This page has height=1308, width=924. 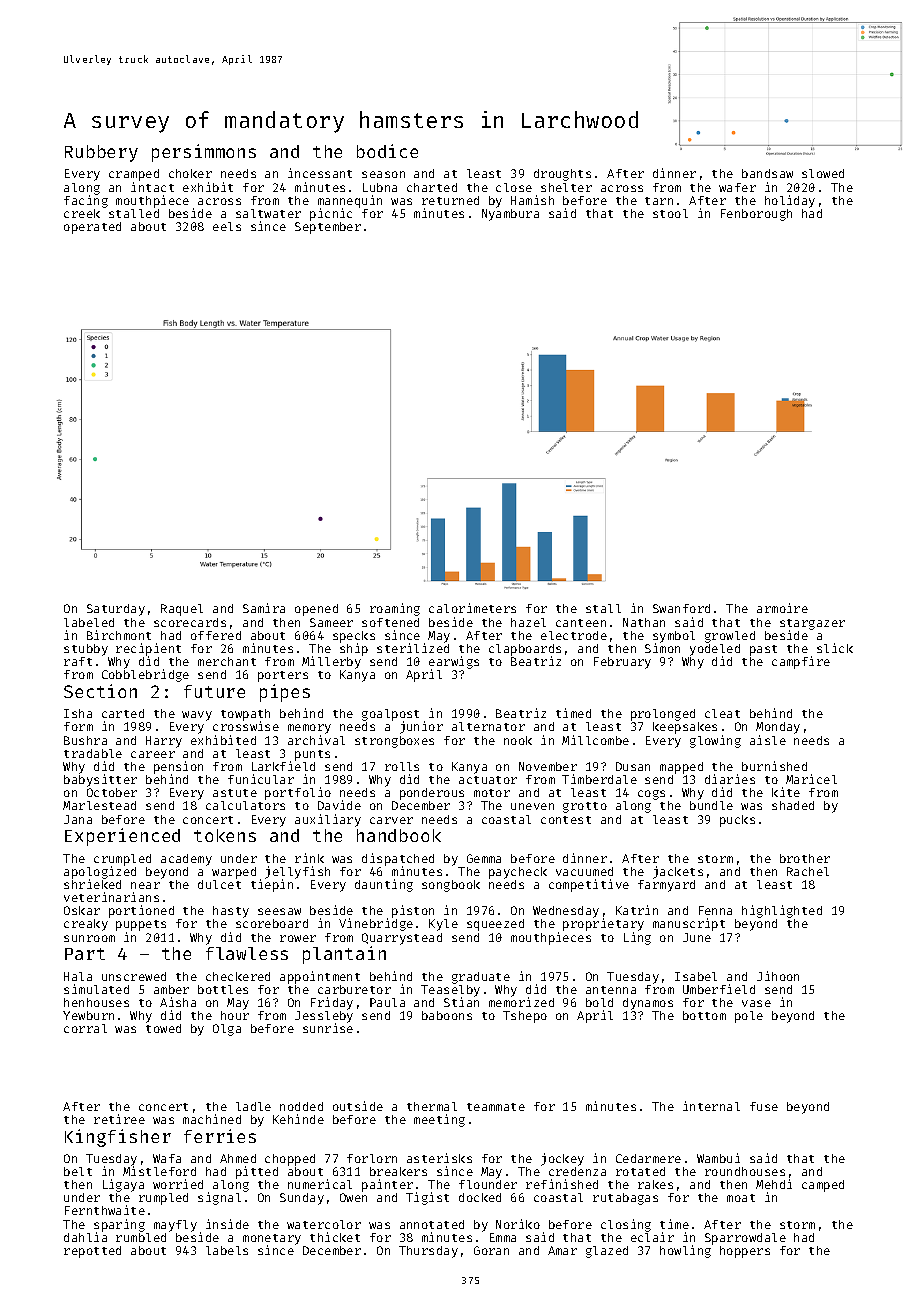 What do you see at coordinates (178, 1184) in the page?
I see `worried` at bounding box center [178, 1184].
